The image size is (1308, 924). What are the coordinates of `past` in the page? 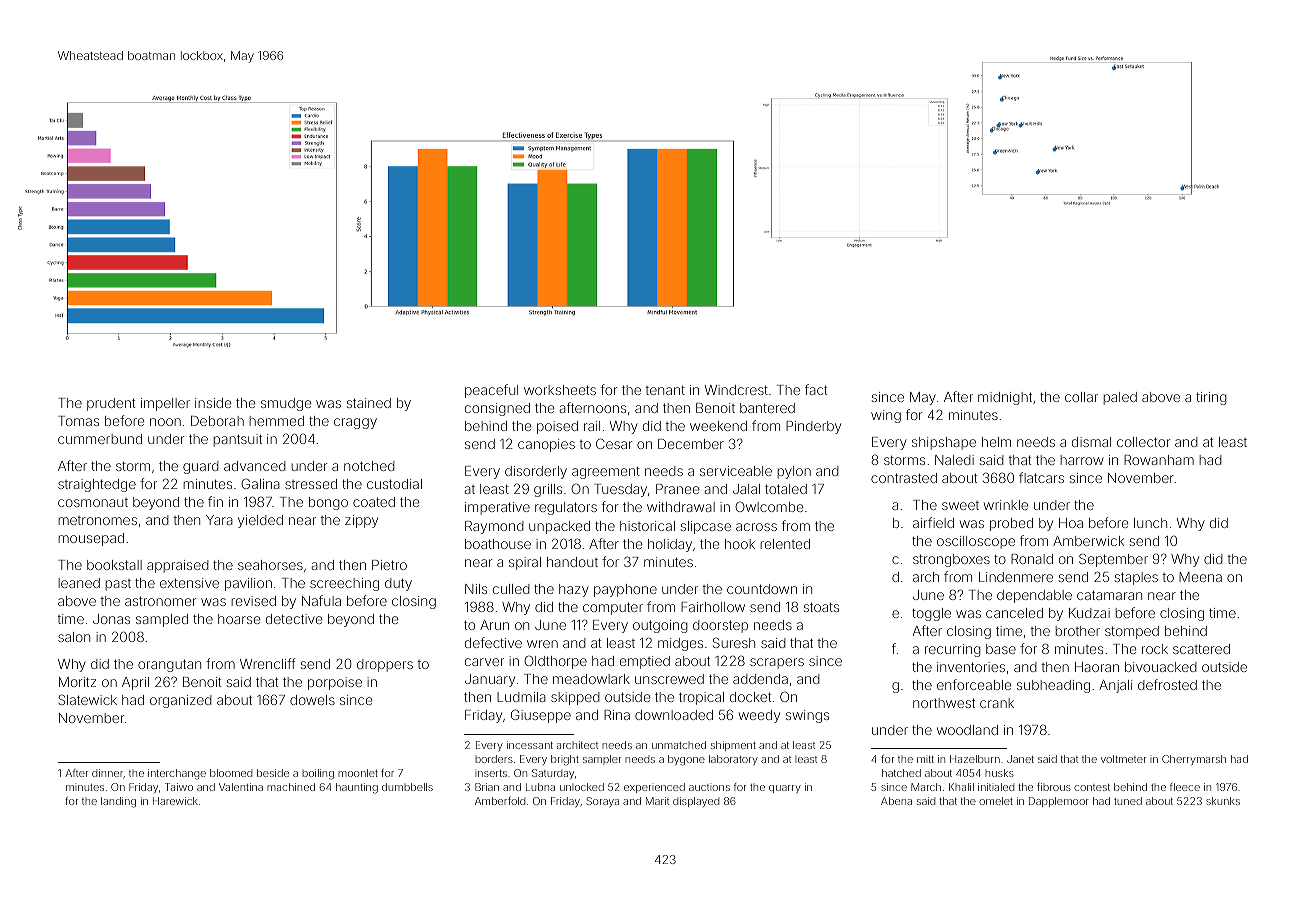 It's located at (118, 585).
